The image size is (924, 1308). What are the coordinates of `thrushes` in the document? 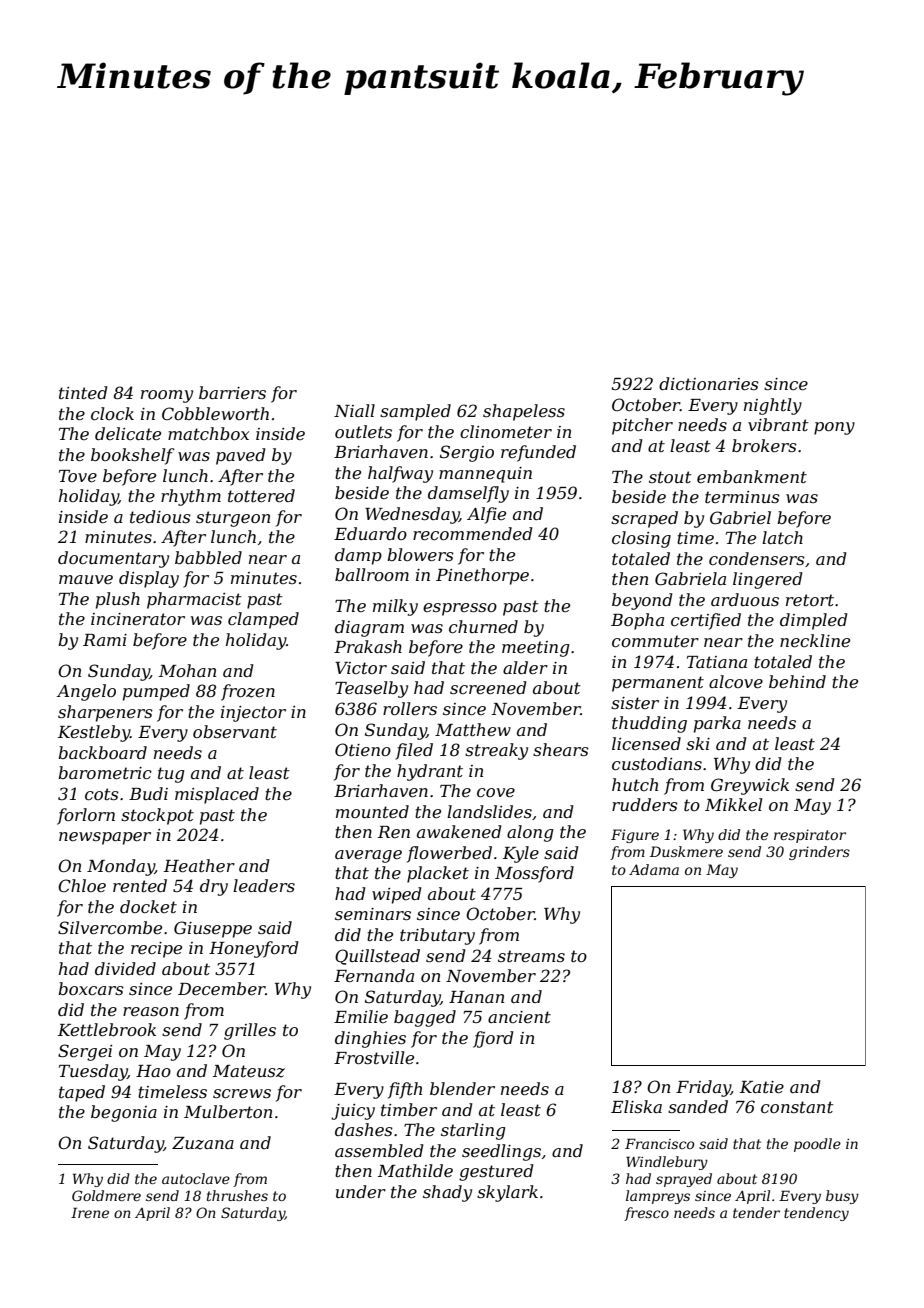 It's located at (237, 1195).
